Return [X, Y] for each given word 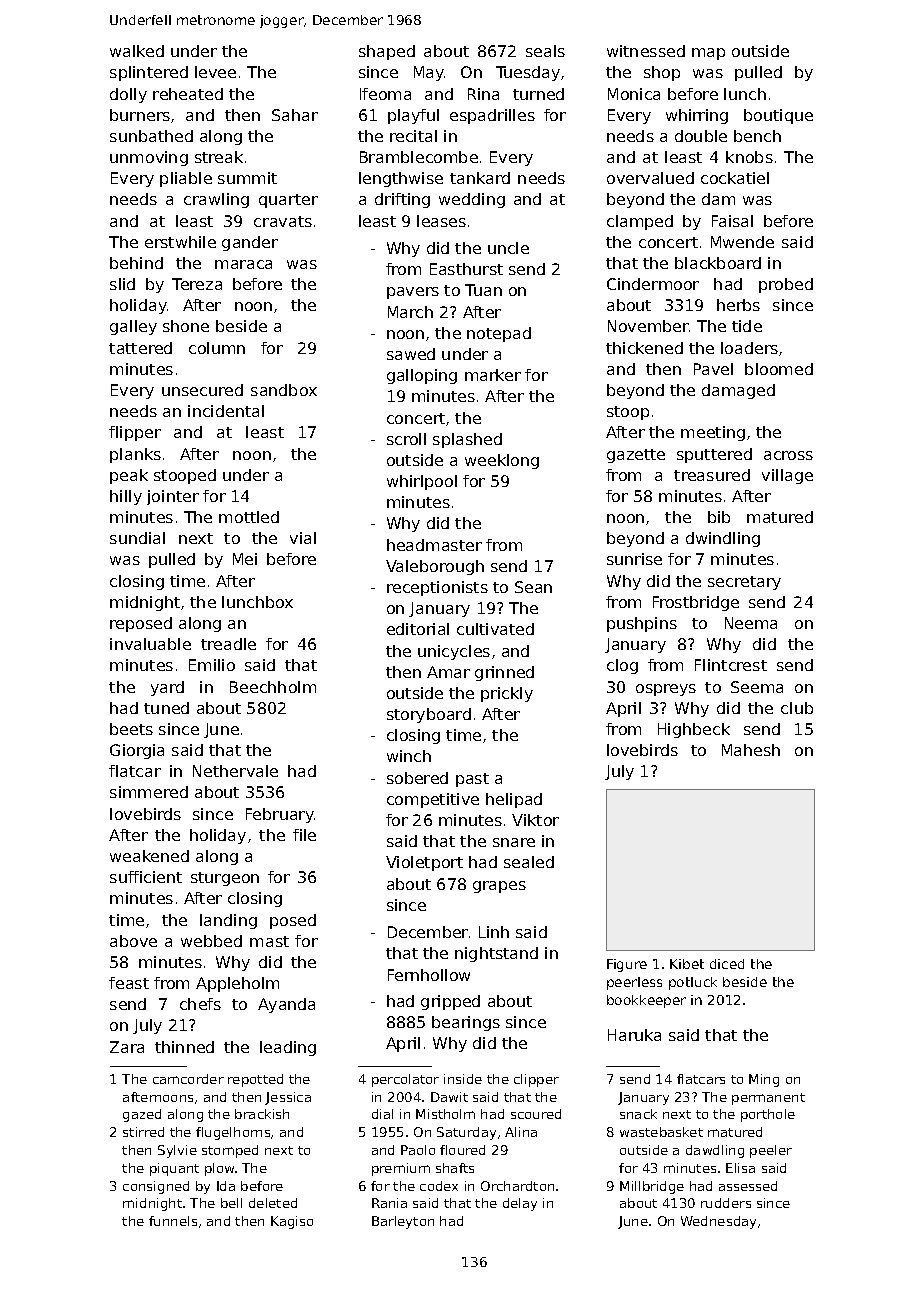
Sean [533, 587]
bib [719, 517]
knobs [749, 157]
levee [215, 72]
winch [409, 756]
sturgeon [225, 879]
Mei [245, 559]
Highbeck [694, 730]
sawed [411, 354]
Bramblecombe [419, 157]
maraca [243, 264]
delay [520, 1204]
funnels [173, 1221]
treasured [712, 475]
